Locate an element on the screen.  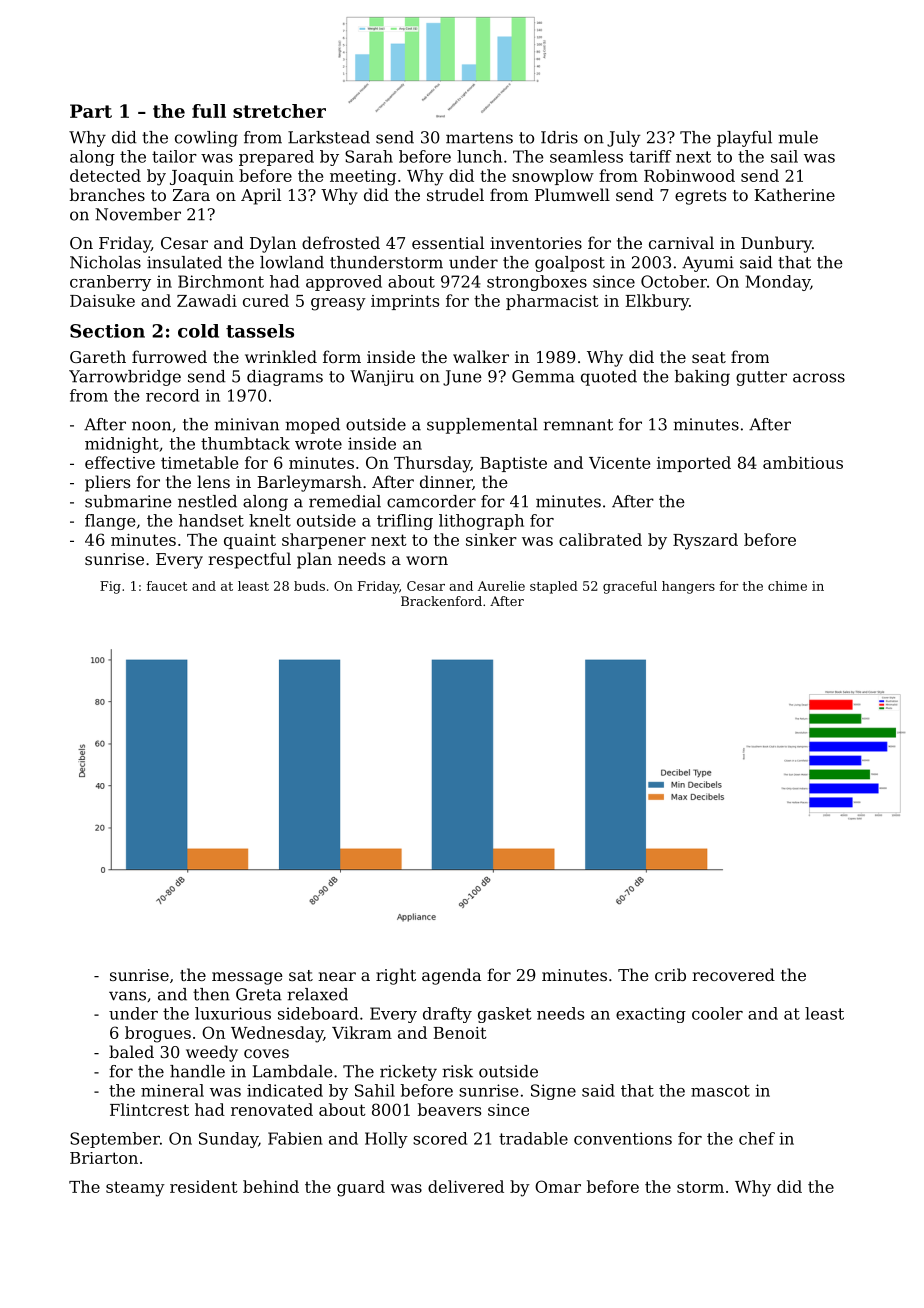
faucet is located at coordinates (167, 586).
